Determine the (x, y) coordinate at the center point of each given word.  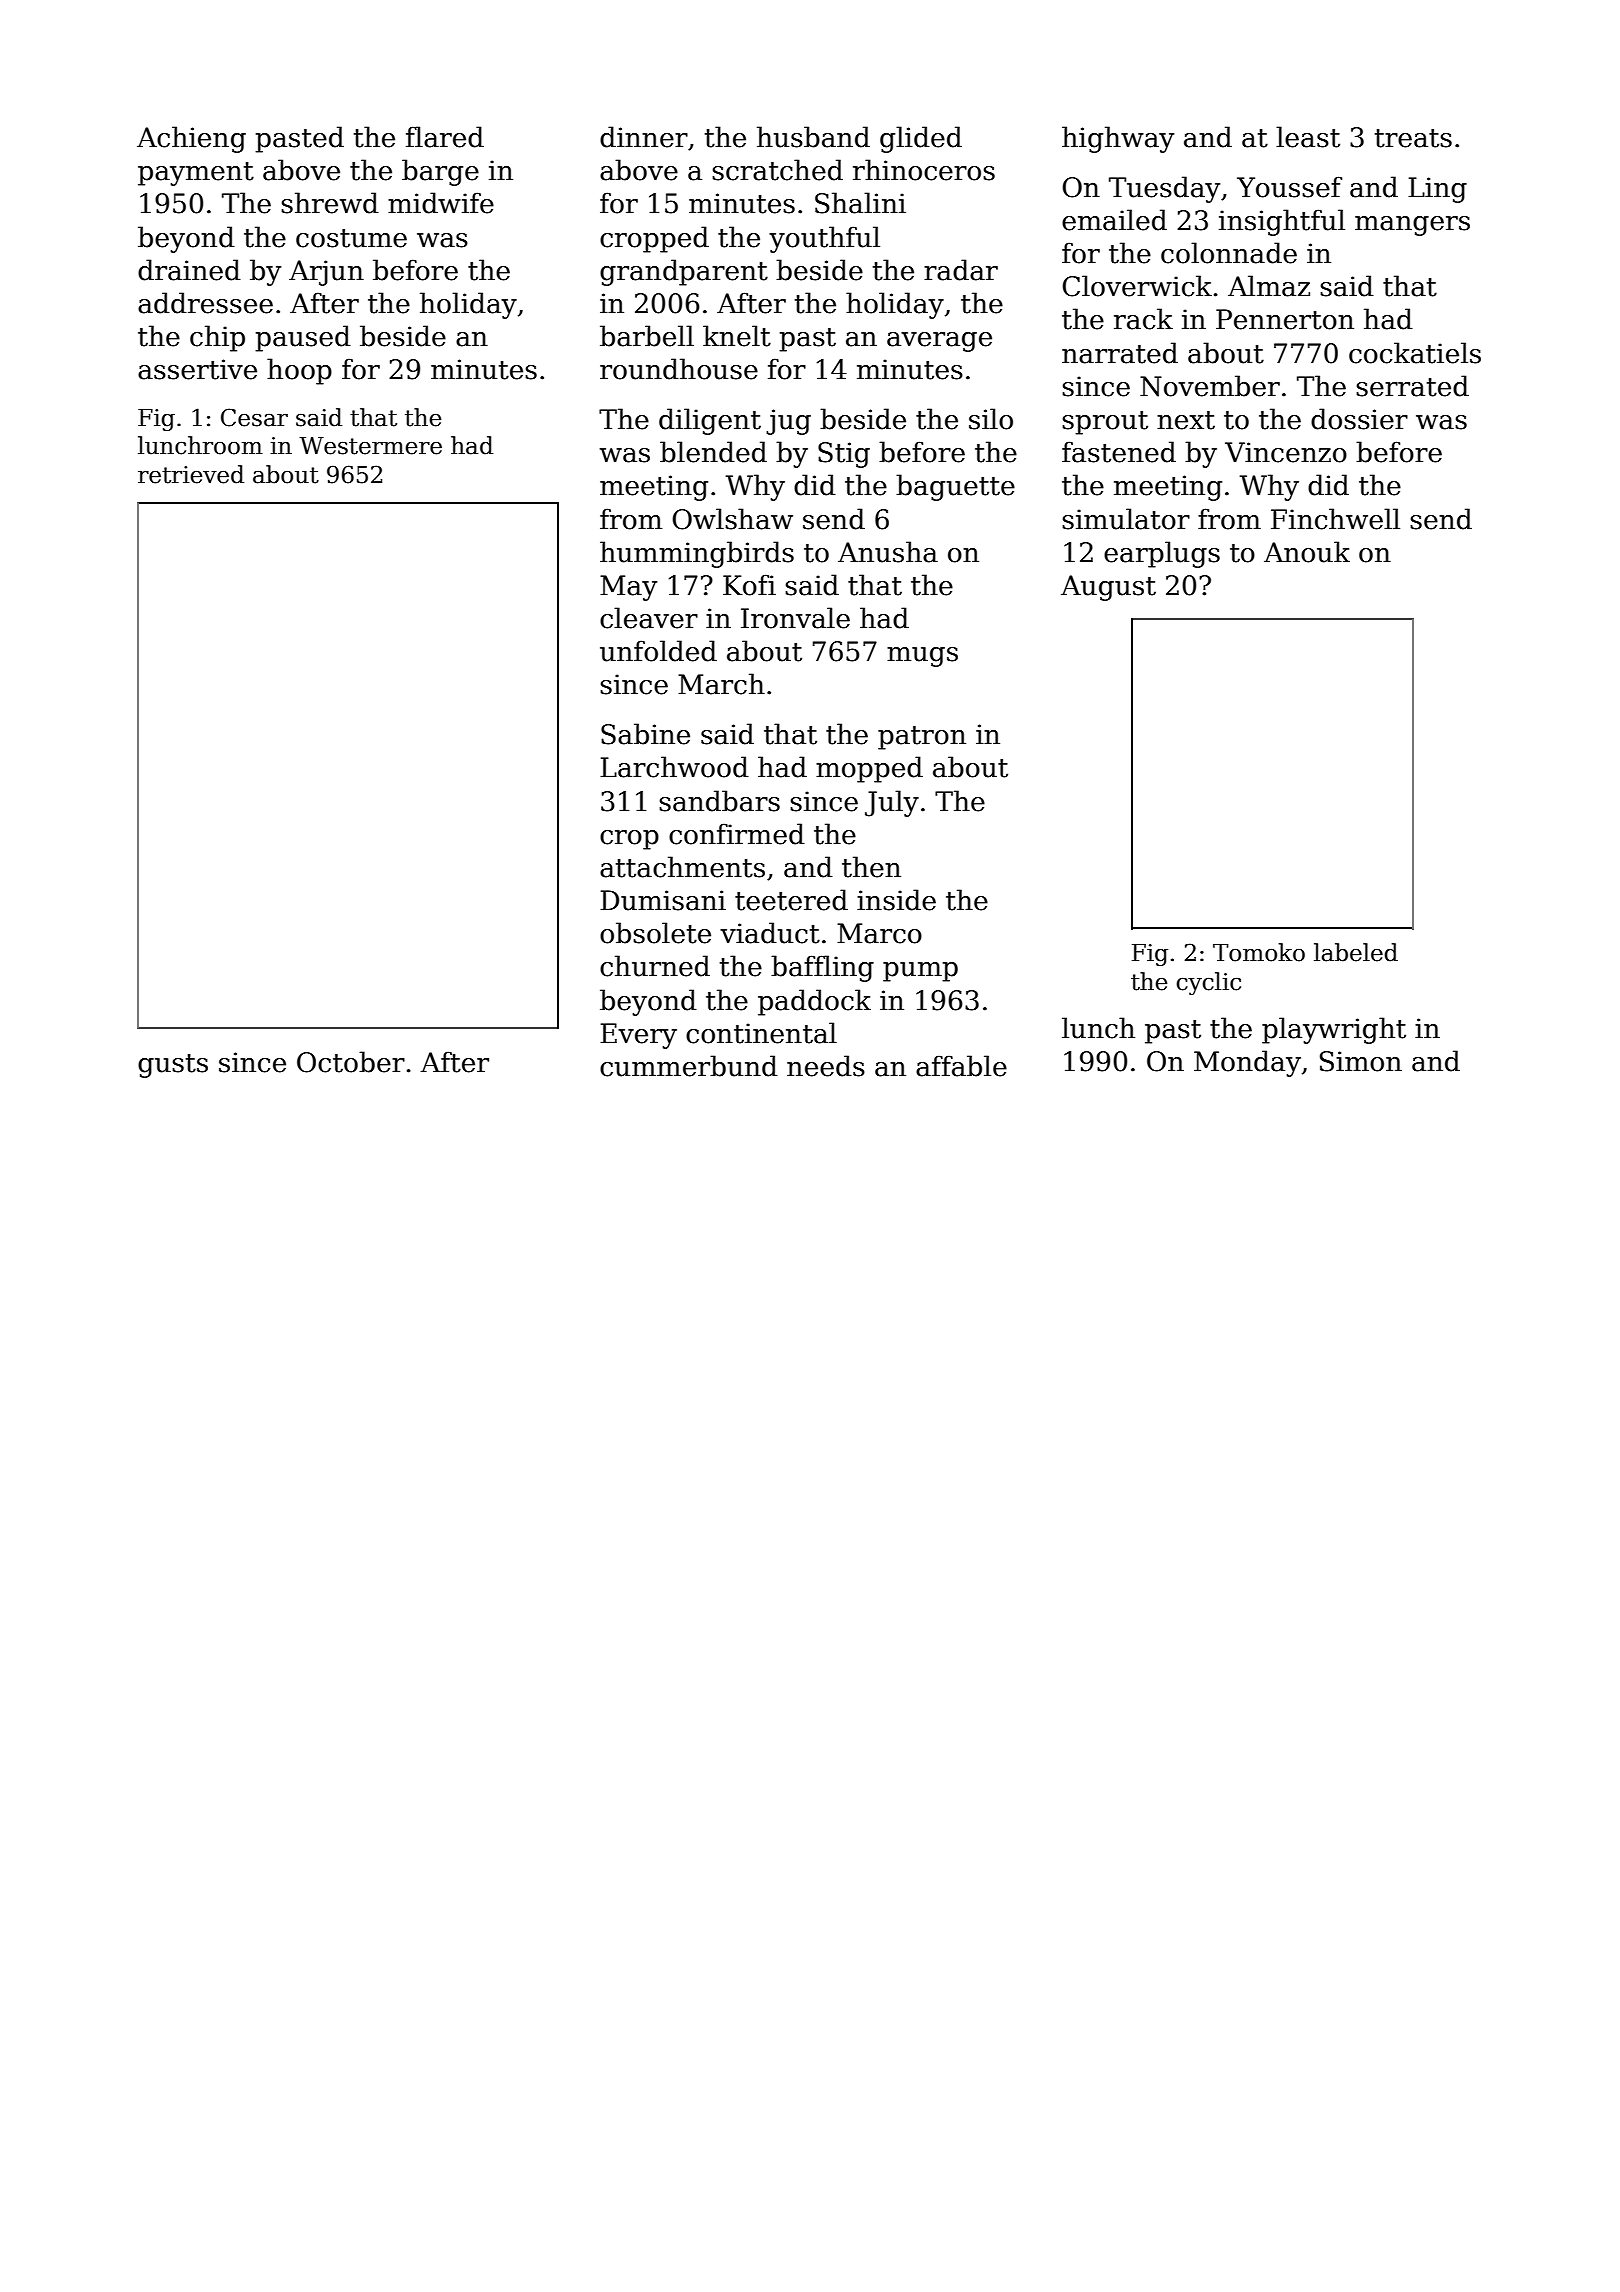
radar (961, 270)
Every (638, 1036)
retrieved (191, 474)
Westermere (370, 446)
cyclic (1208, 983)
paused (303, 338)
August (1108, 588)
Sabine (645, 734)
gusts (173, 1066)
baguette (955, 487)
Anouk (1307, 552)
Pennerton (1285, 319)
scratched (777, 170)
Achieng (191, 139)
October (351, 1062)
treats (1413, 138)
